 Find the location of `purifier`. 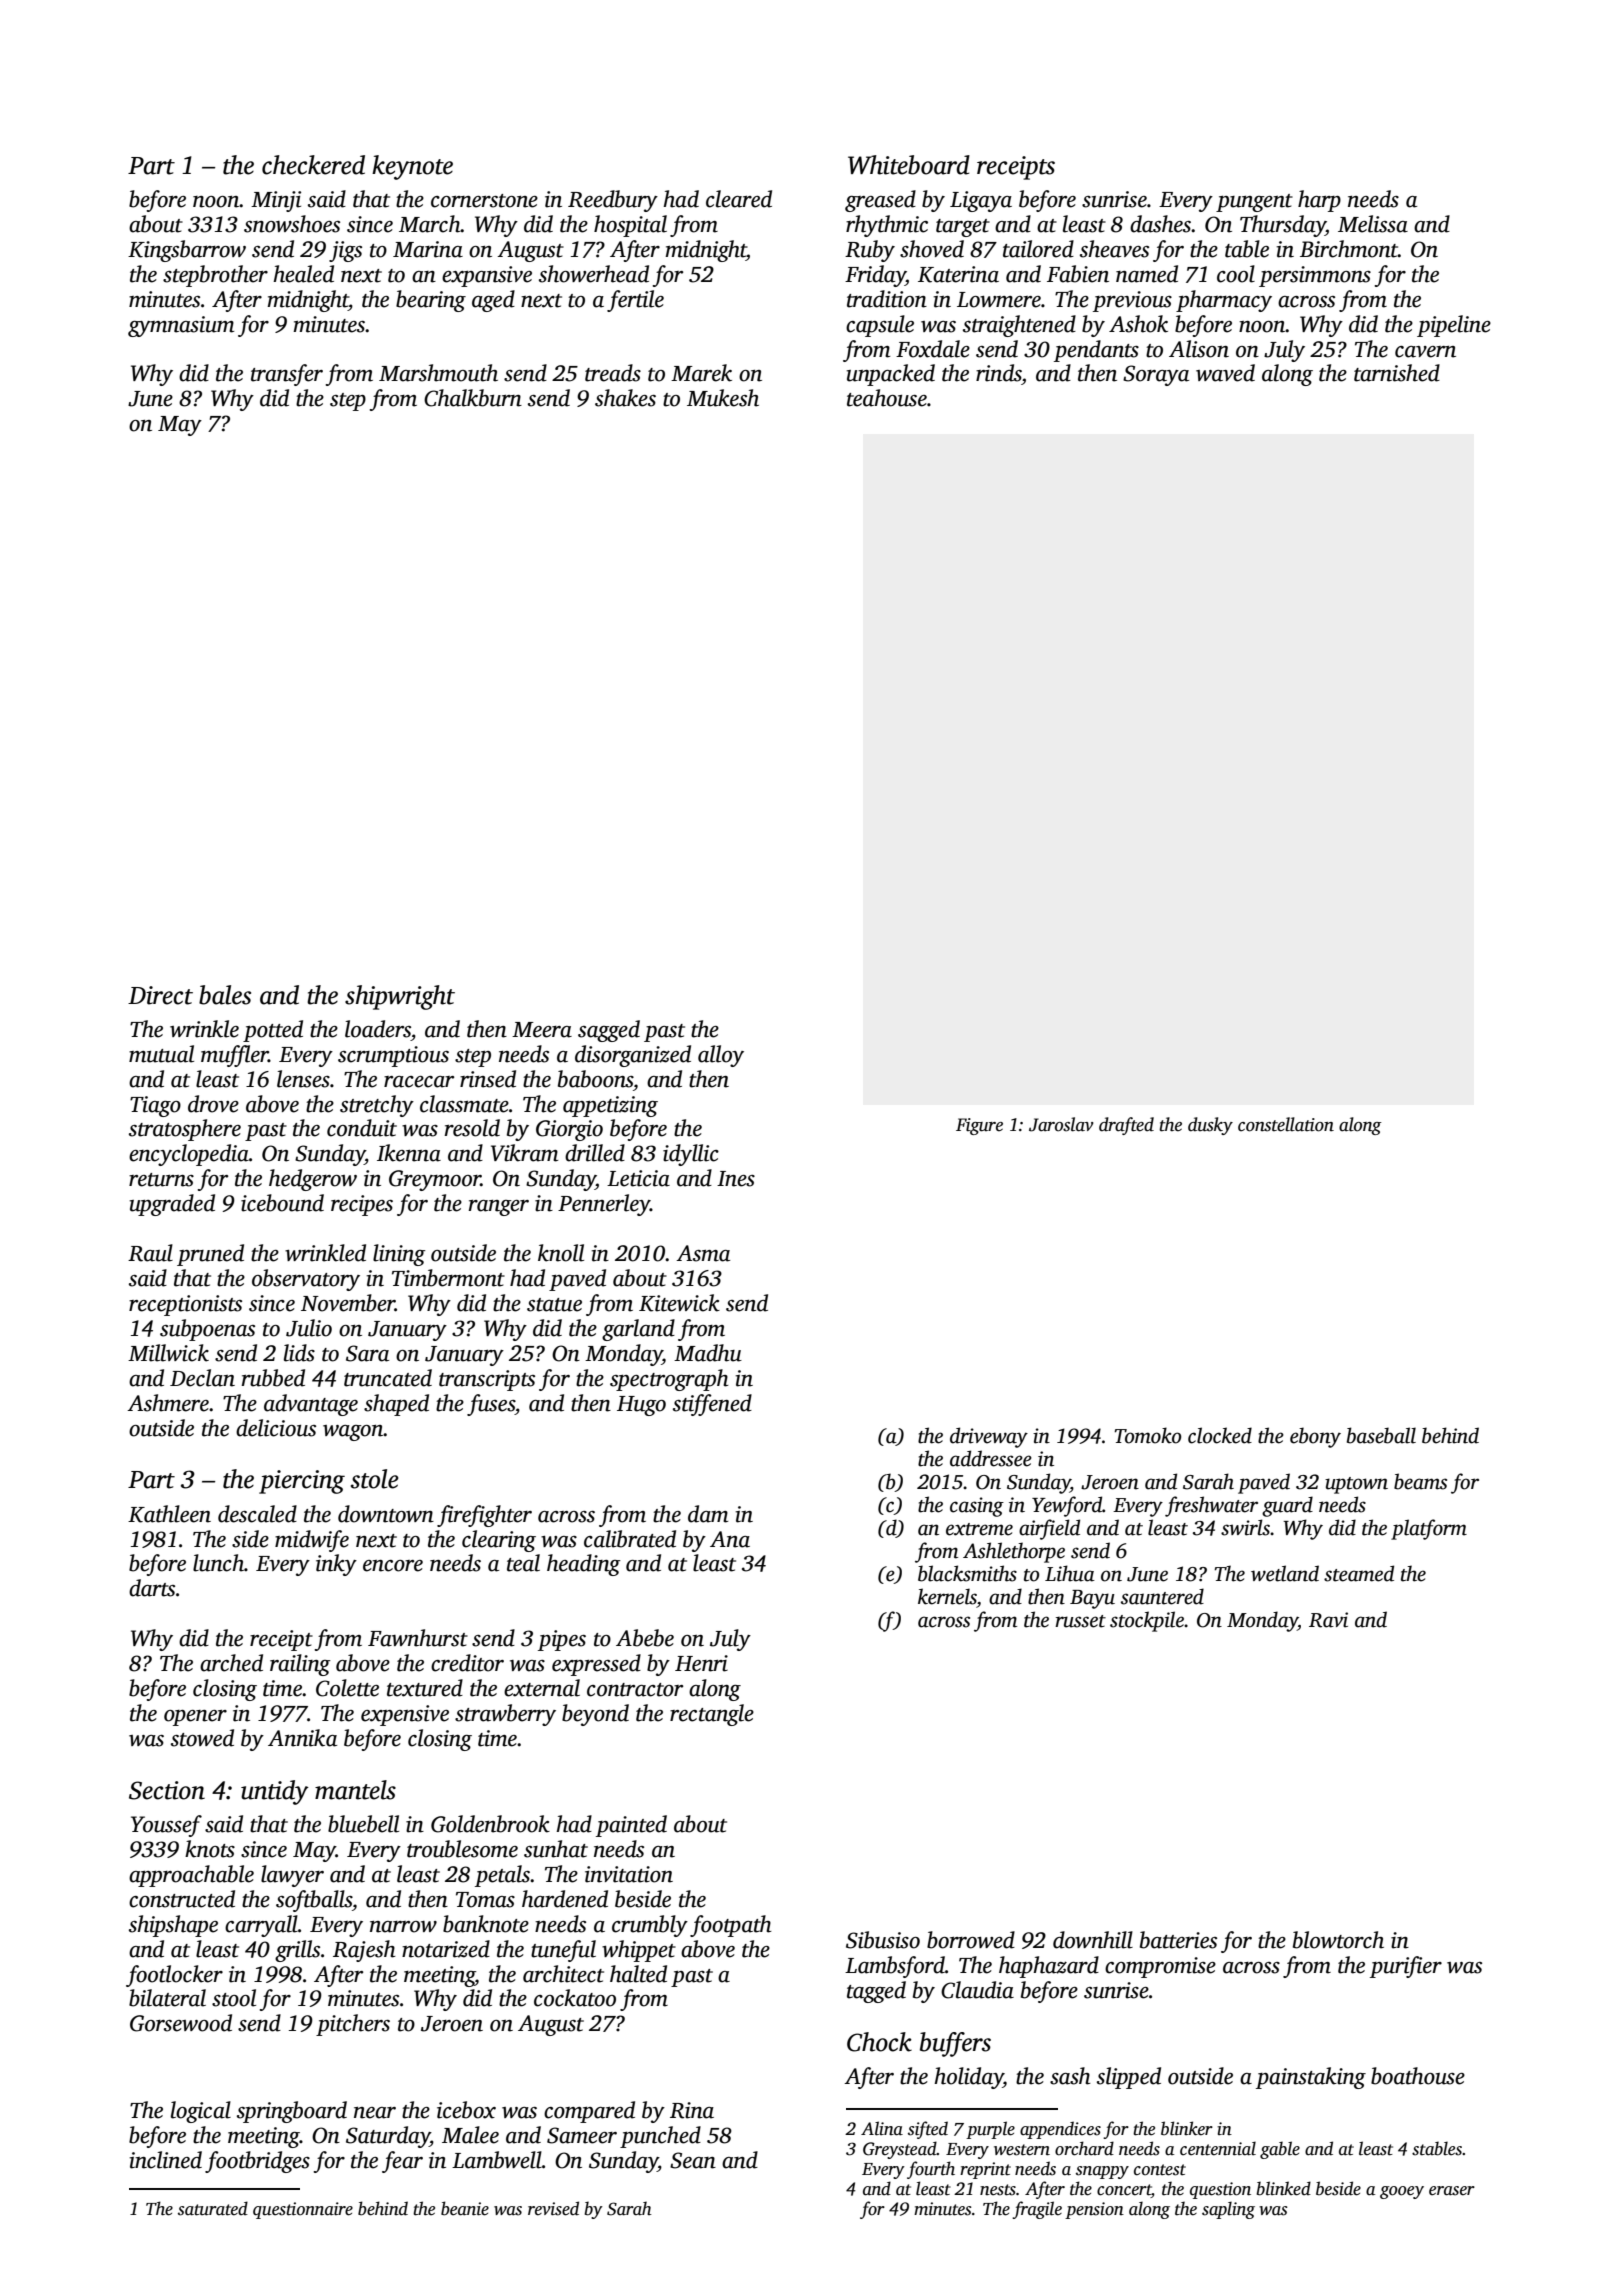

purifier is located at coordinates (1406, 1967).
